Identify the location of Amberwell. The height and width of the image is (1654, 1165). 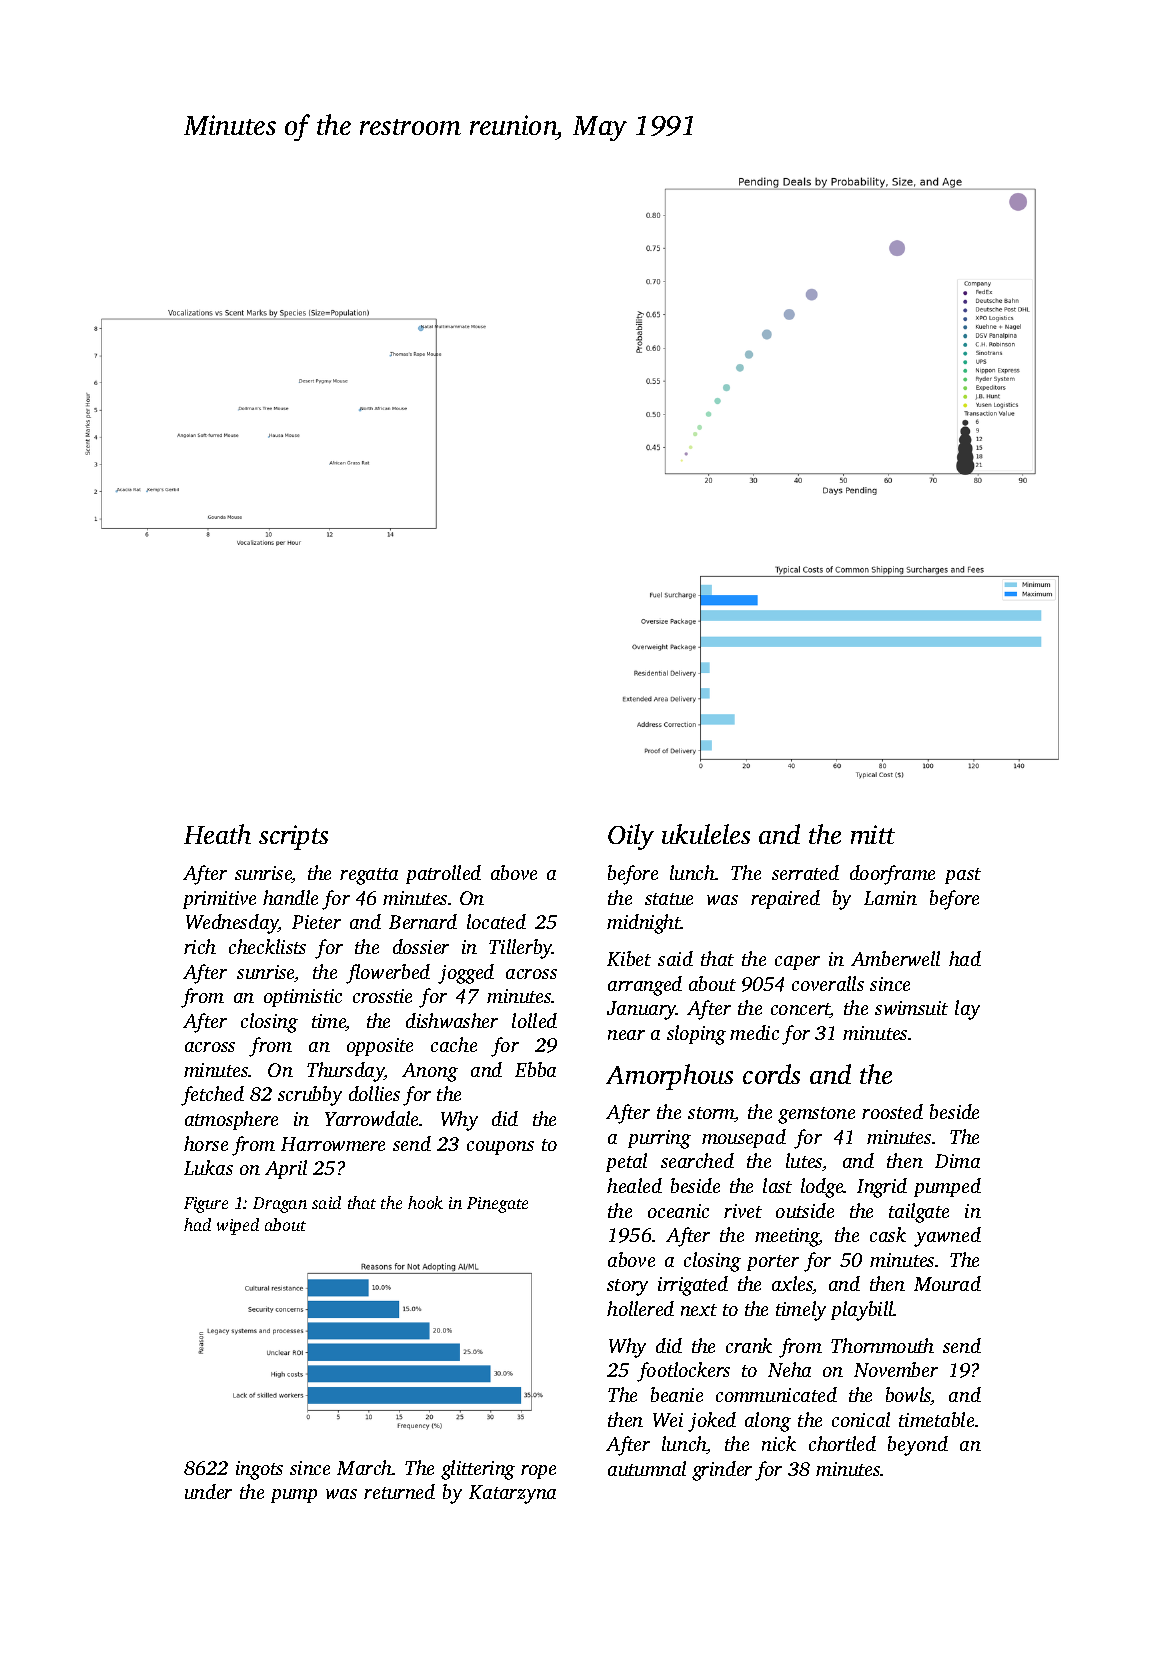
(895, 958).
